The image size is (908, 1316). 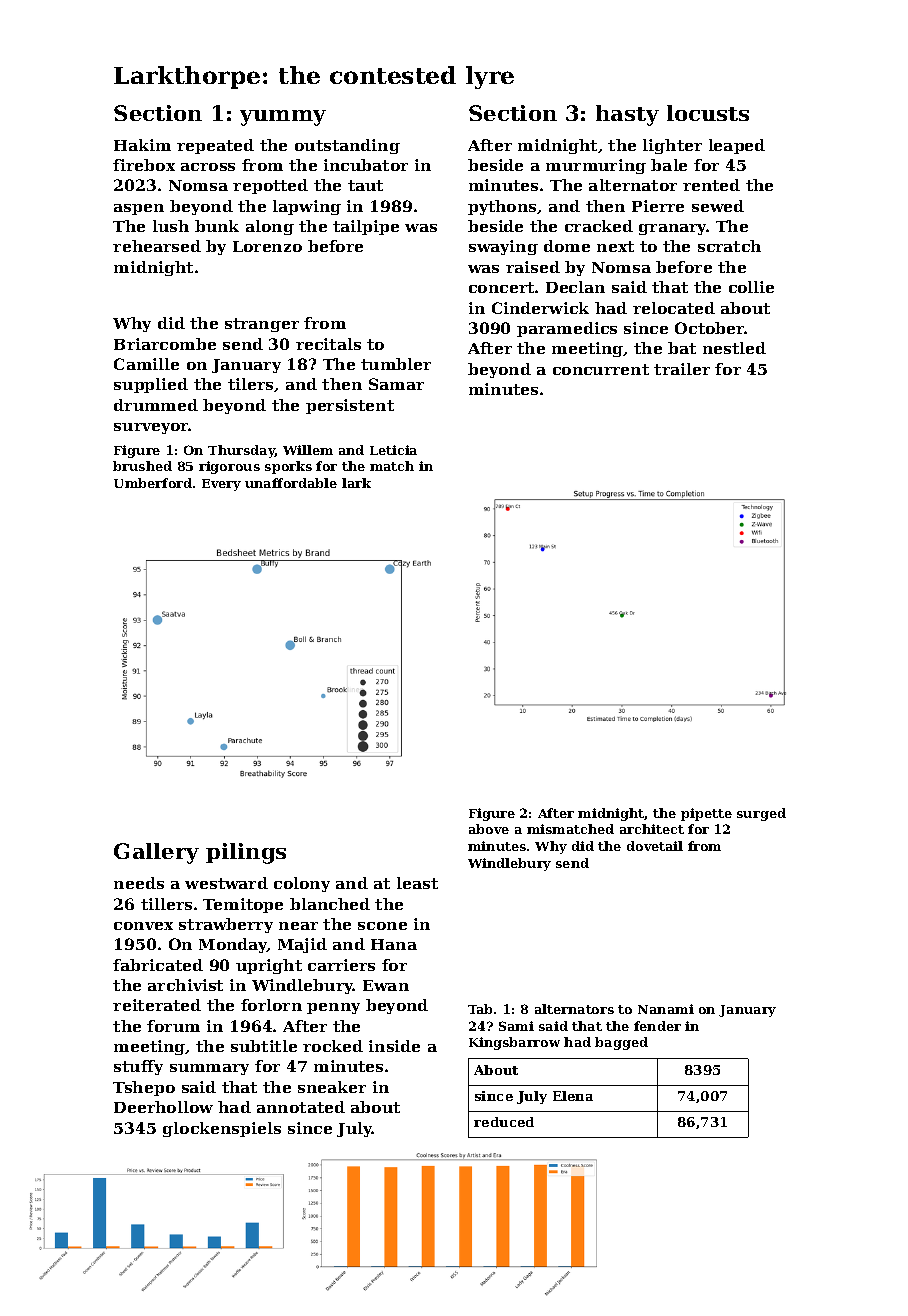 What do you see at coordinates (222, 1129) in the screenshot?
I see `glockenspiels` at bounding box center [222, 1129].
